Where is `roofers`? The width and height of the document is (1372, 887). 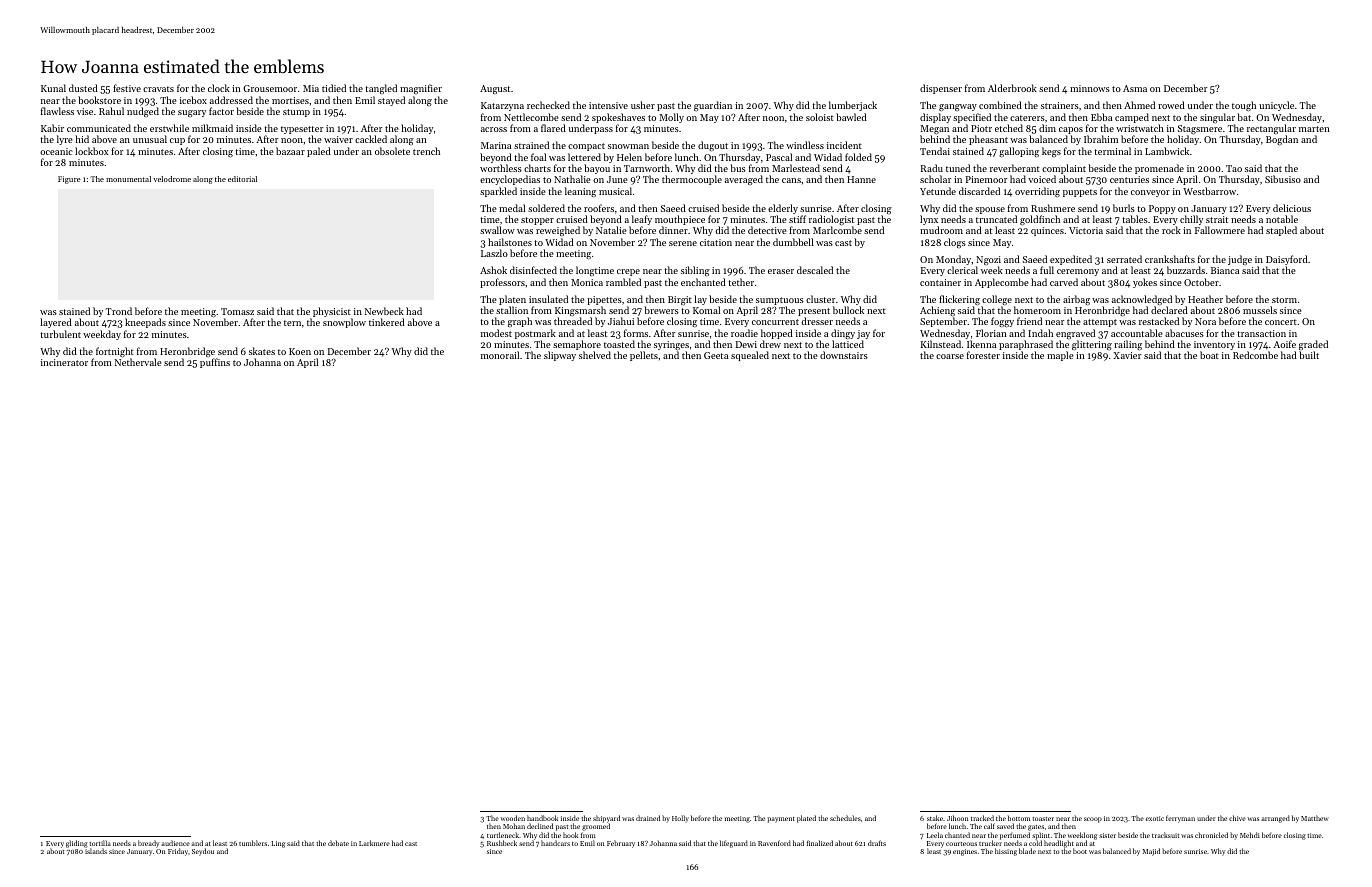
roofers is located at coordinates (599, 208).
